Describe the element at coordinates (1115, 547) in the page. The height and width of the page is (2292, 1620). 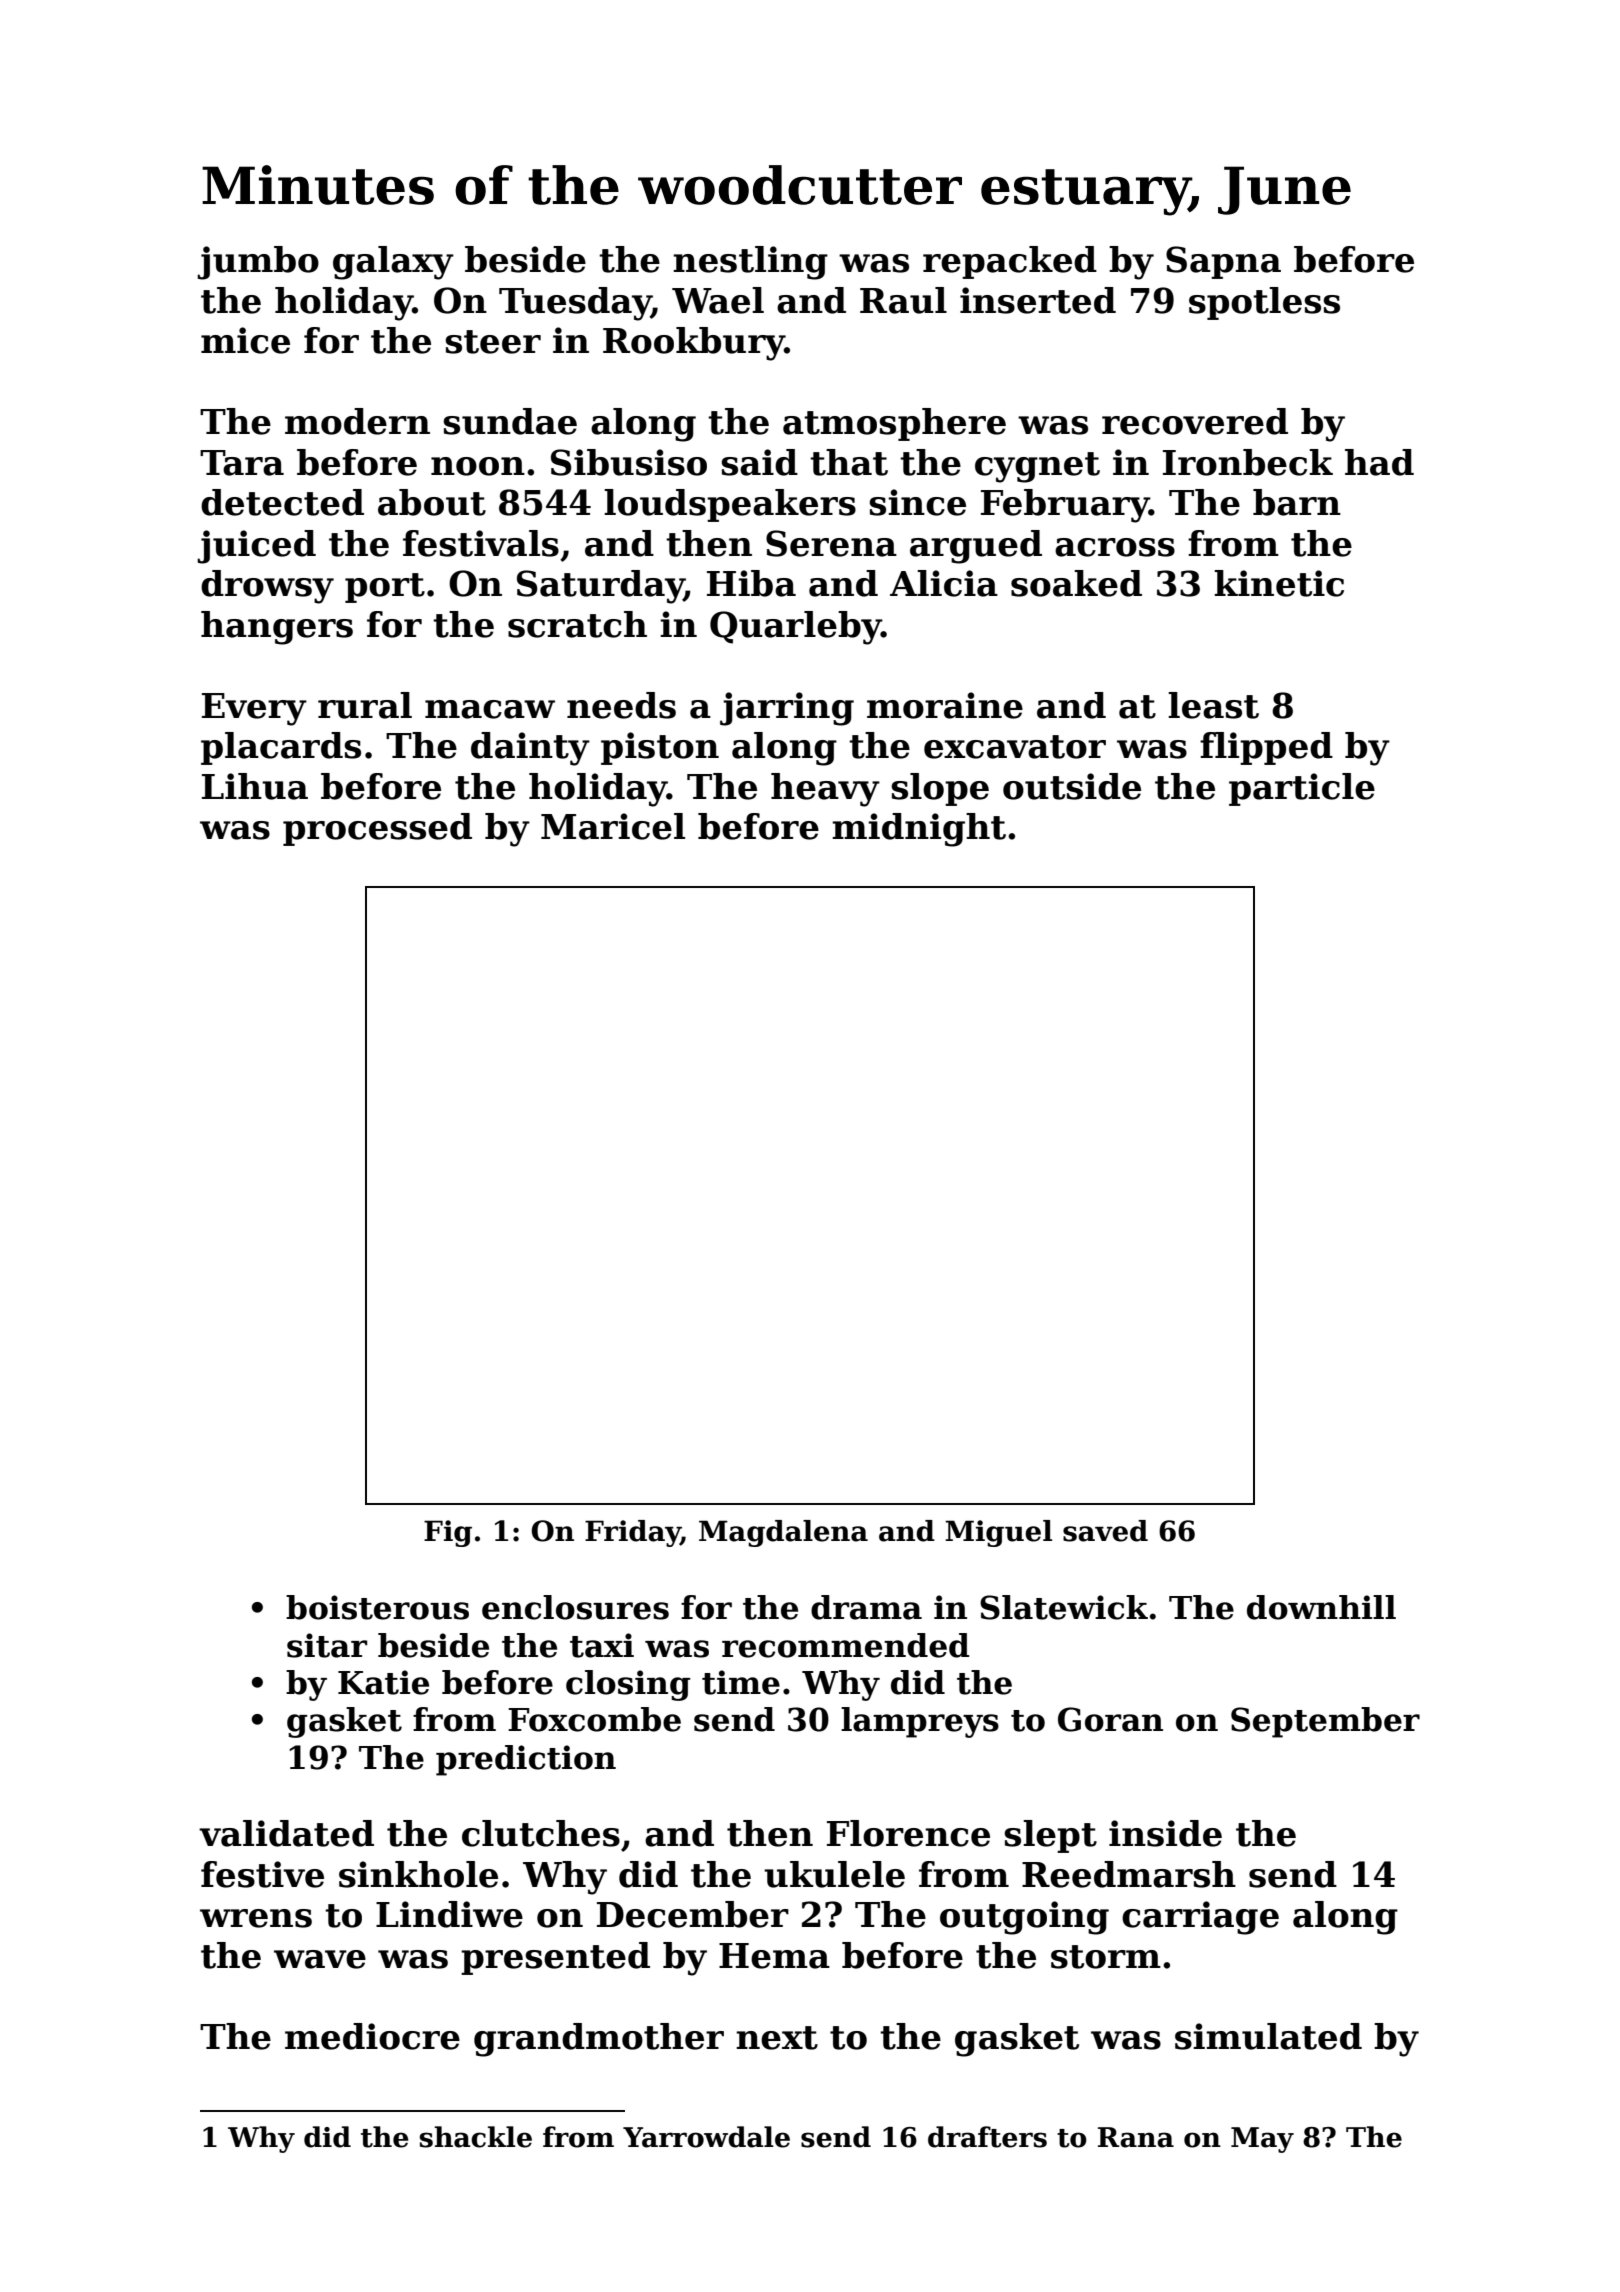
I see `across` at that location.
